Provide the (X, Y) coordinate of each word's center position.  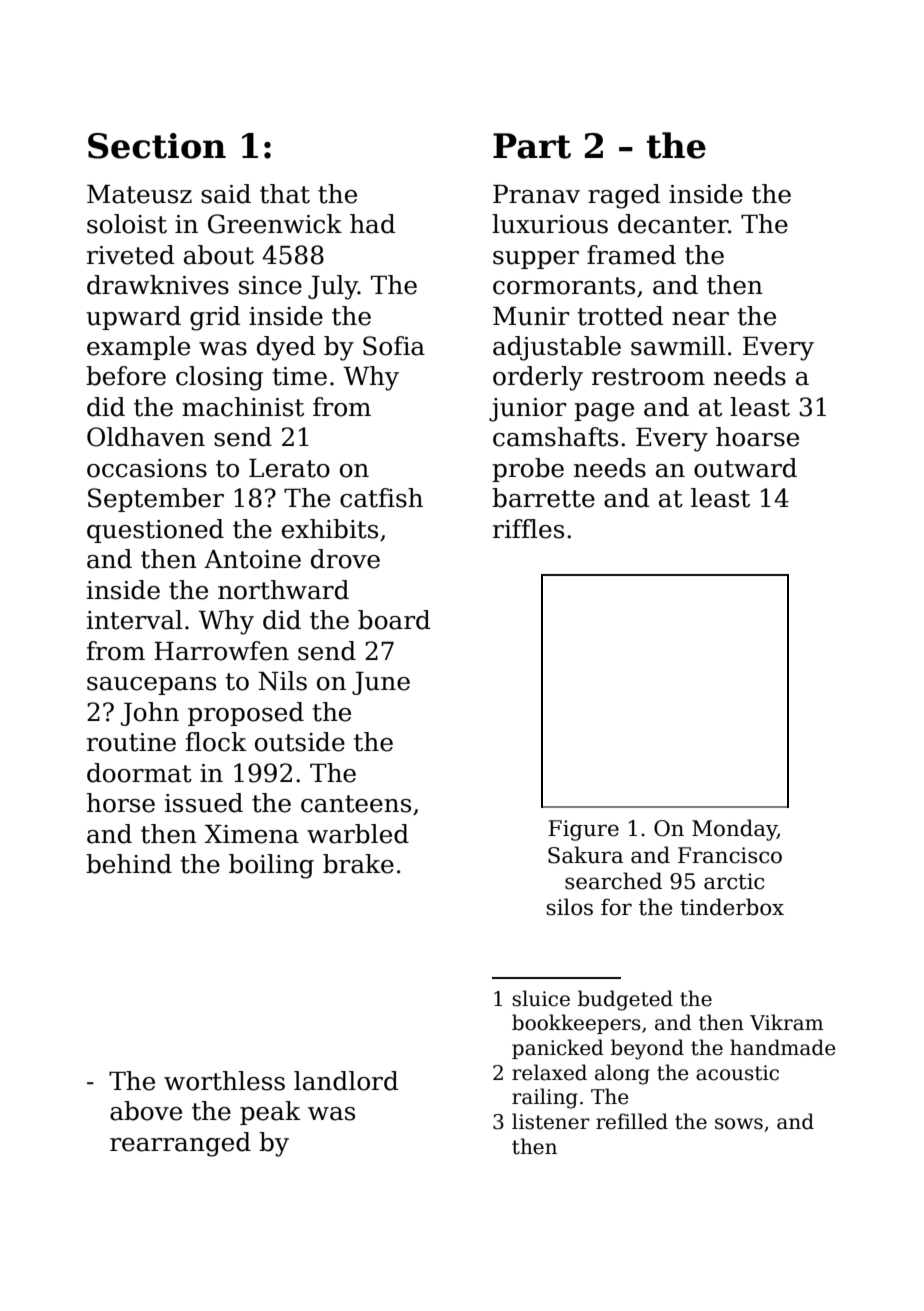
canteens (356, 804)
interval (135, 620)
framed (631, 255)
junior (528, 410)
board (394, 620)
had (372, 224)
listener (551, 1121)
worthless (224, 1081)
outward (745, 468)
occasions (147, 468)
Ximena (251, 834)
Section (157, 146)
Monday (734, 830)
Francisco (730, 855)
